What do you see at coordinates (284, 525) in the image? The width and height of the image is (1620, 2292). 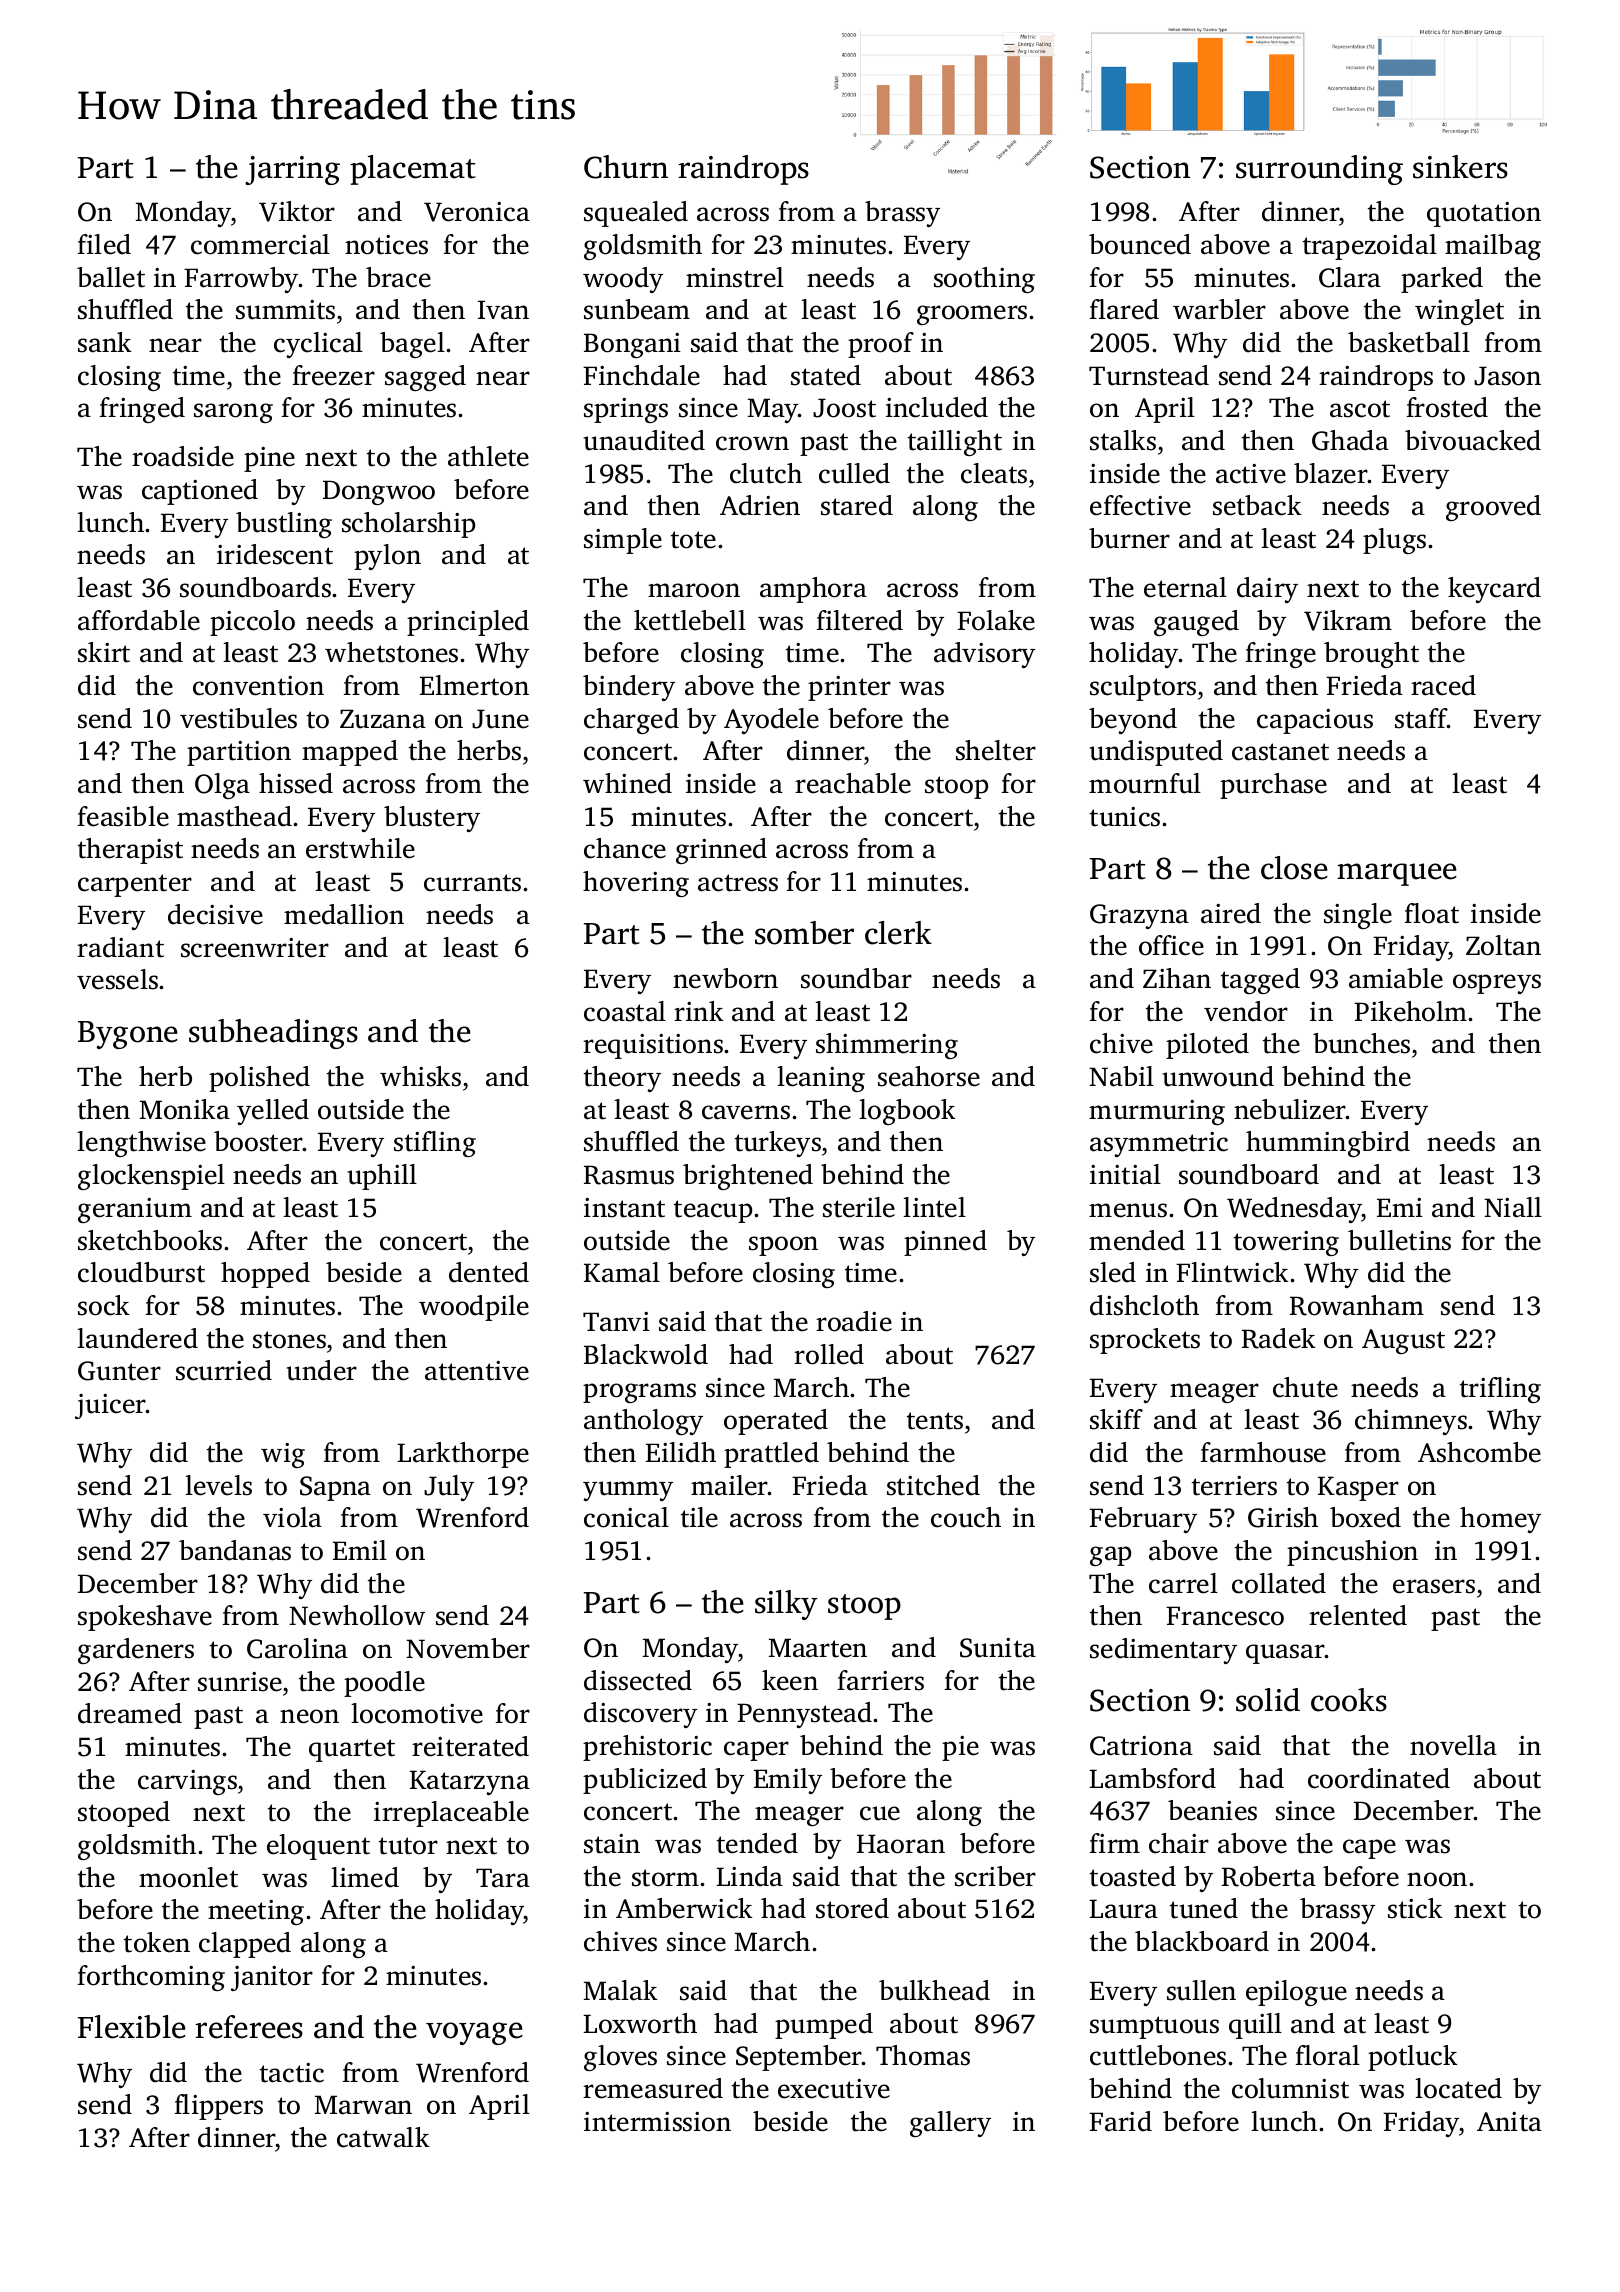 I see `bustling` at bounding box center [284, 525].
